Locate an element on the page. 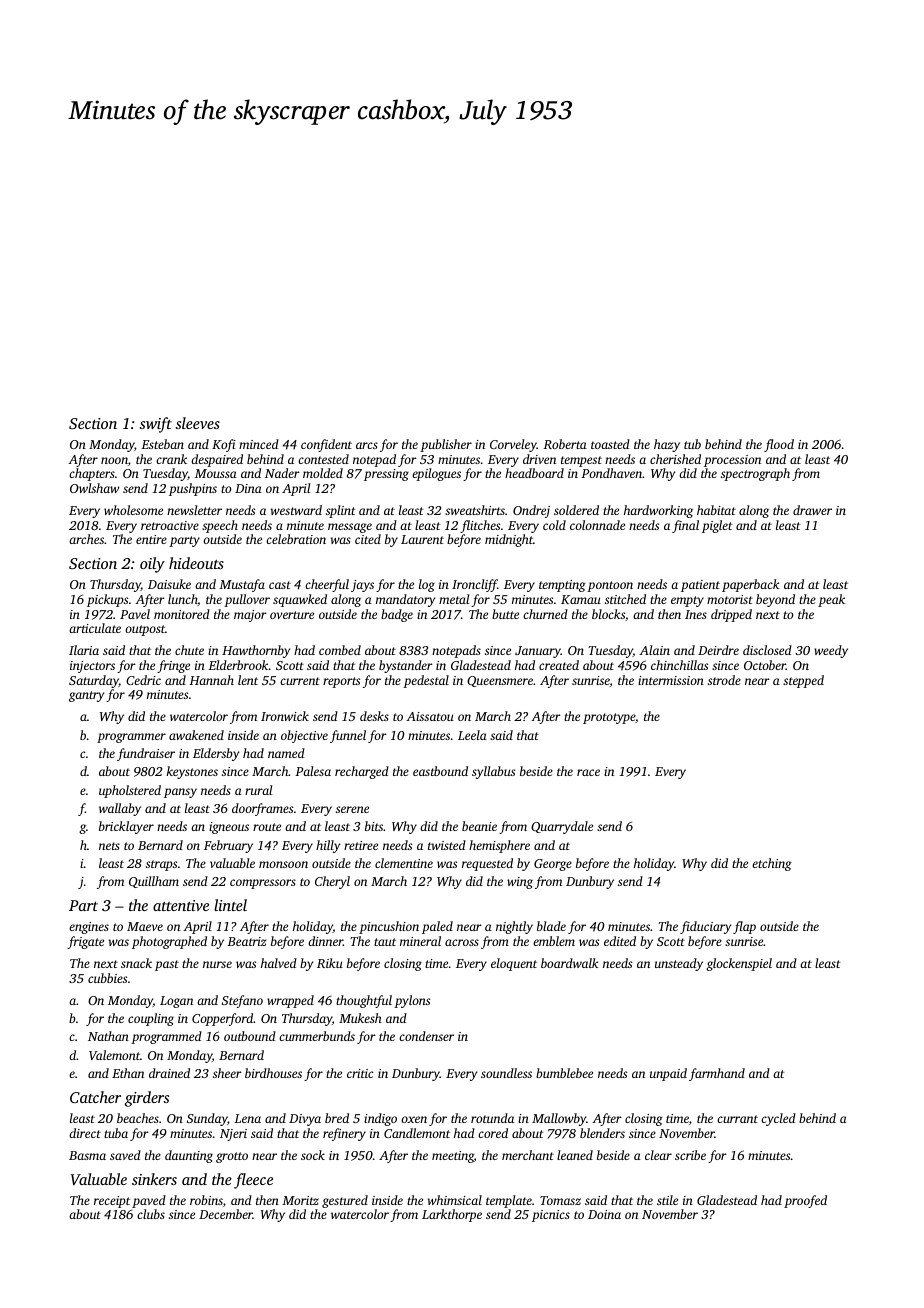  flood is located at coordinates (779, 445).
